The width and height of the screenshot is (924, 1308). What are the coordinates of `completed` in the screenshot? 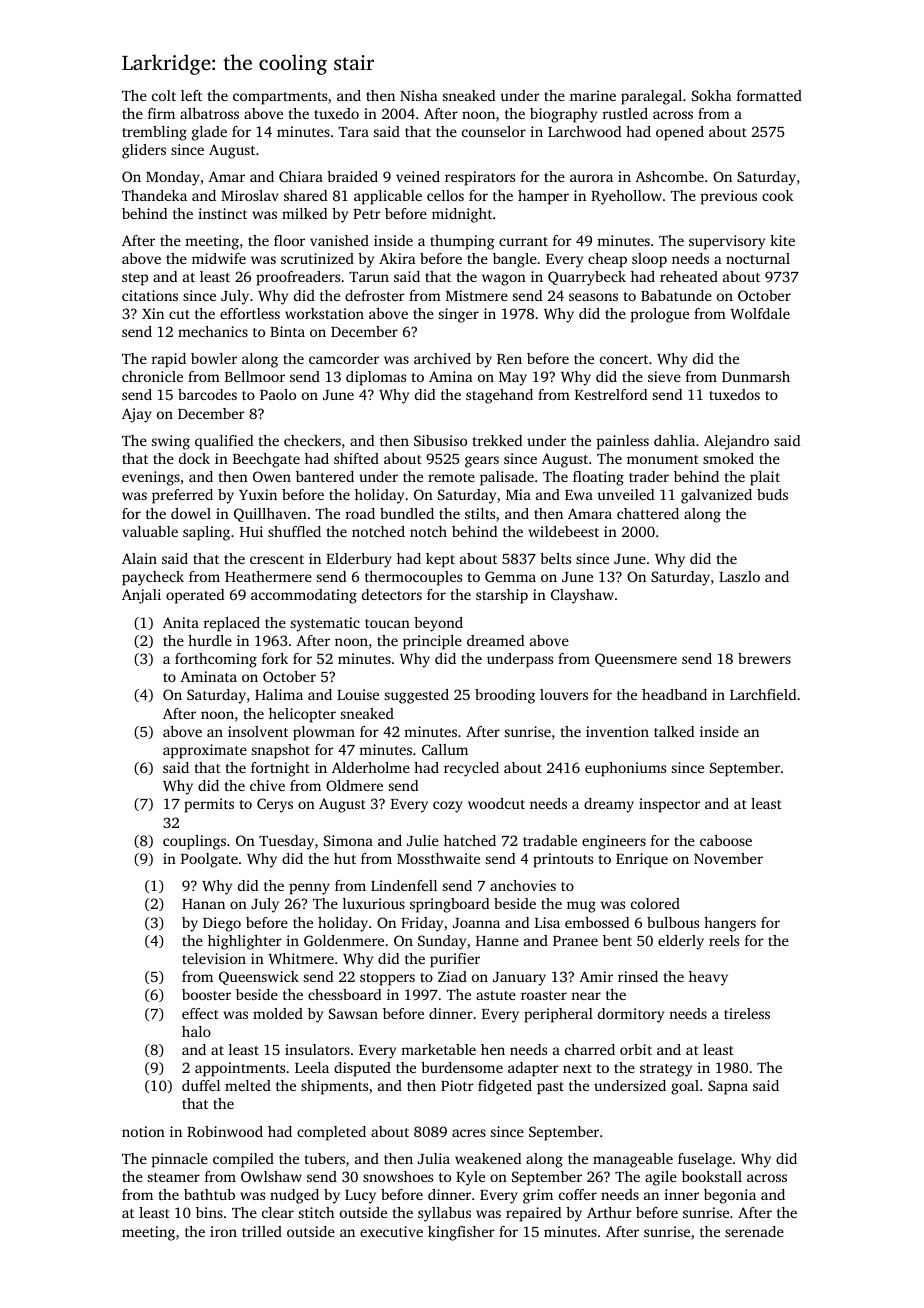 It's located at (331, 1133).
